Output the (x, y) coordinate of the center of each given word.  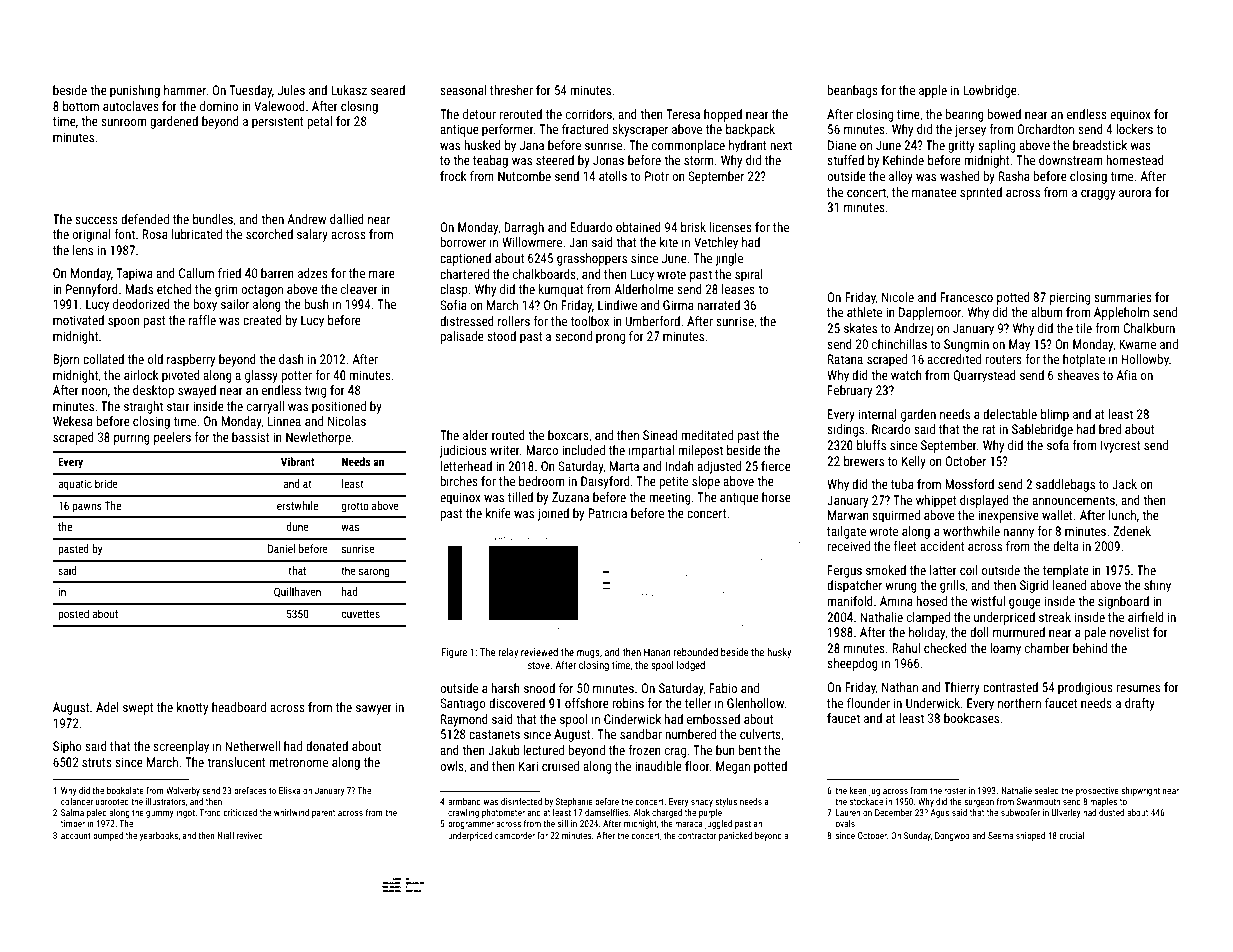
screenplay (181, 747)
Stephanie (574, 802)
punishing (135, 91)
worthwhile (971, 531)
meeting (670, 498)
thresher (511, 90)
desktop (153, 391)
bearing (965, 115)
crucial (1071, 835)
